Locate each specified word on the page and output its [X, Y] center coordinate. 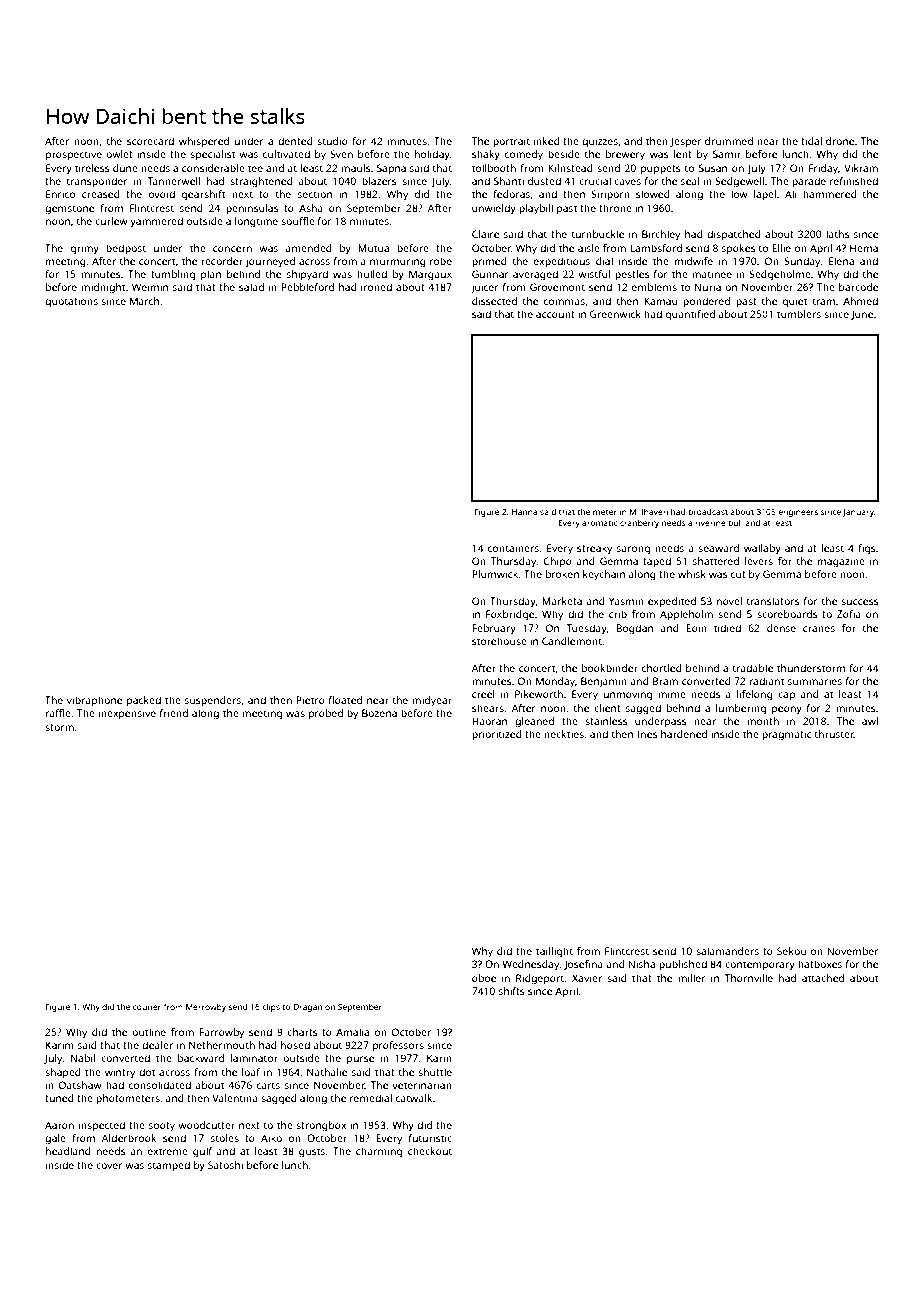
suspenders [213, 701]
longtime [256, 222]
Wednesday [531, 965]
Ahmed [860, 301]
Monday [555, 682]
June [862, 315]
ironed [376, 287]
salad [251, 287]
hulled [372, 274]
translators [773, 601]
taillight [554, 952]
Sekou [791, 951]
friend [174, 713]
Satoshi [225, 1165]
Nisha [641, 964]
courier [147, 1007]
